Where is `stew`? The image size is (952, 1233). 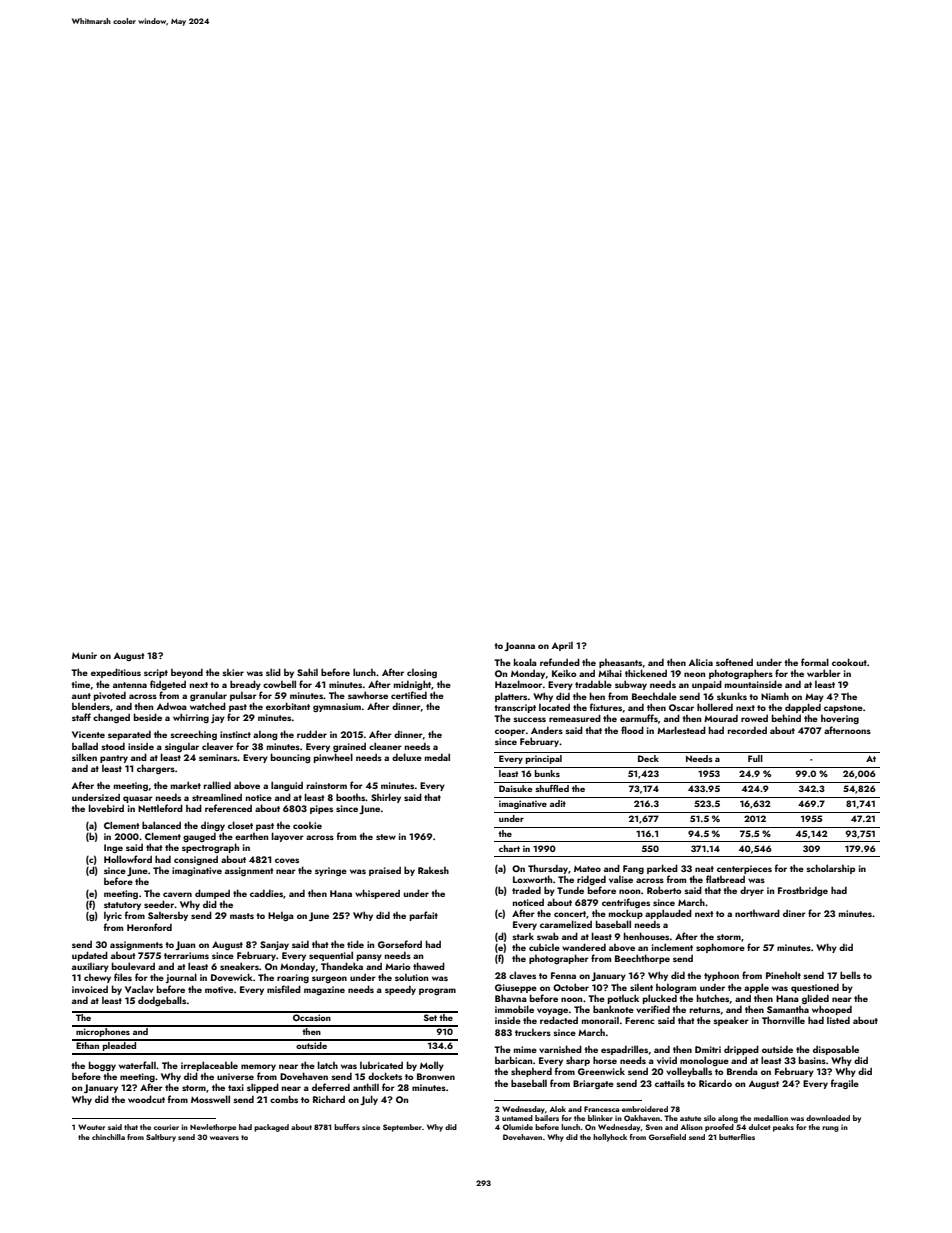 stew is located at coordinates (386, 837).
